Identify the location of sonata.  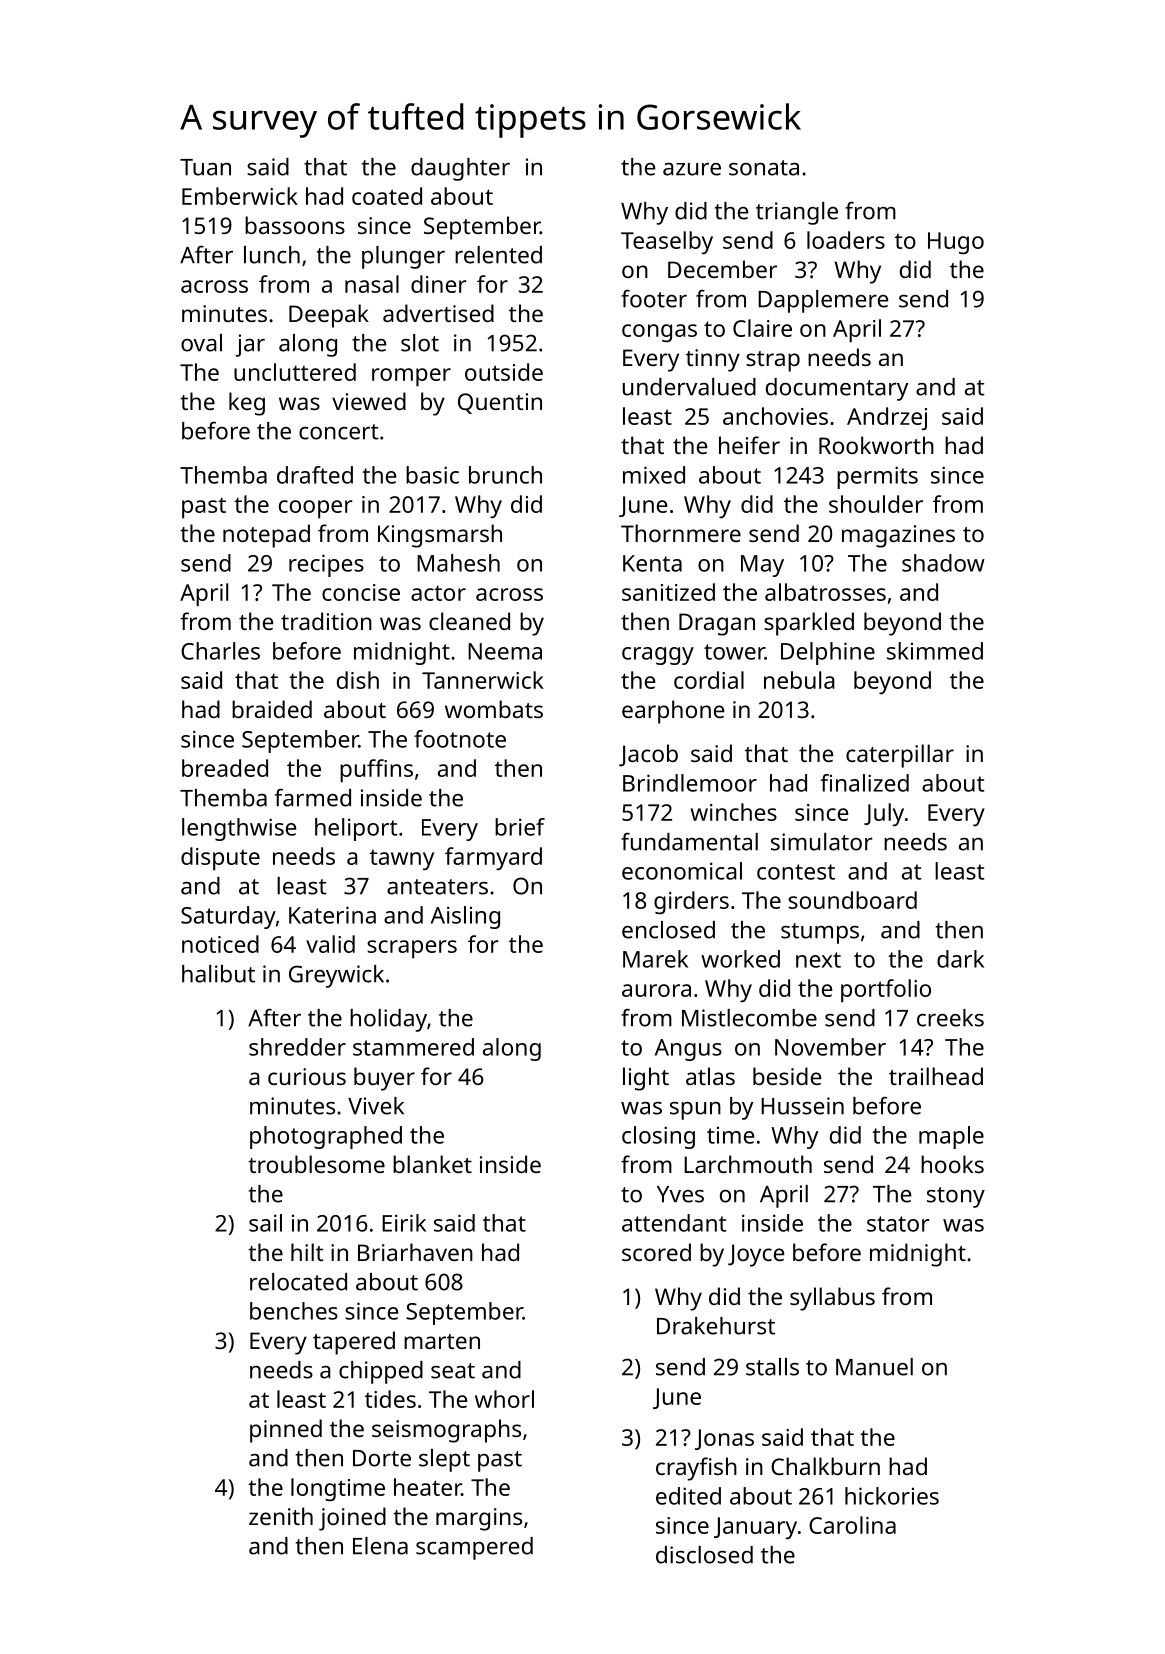
(764, 168).
